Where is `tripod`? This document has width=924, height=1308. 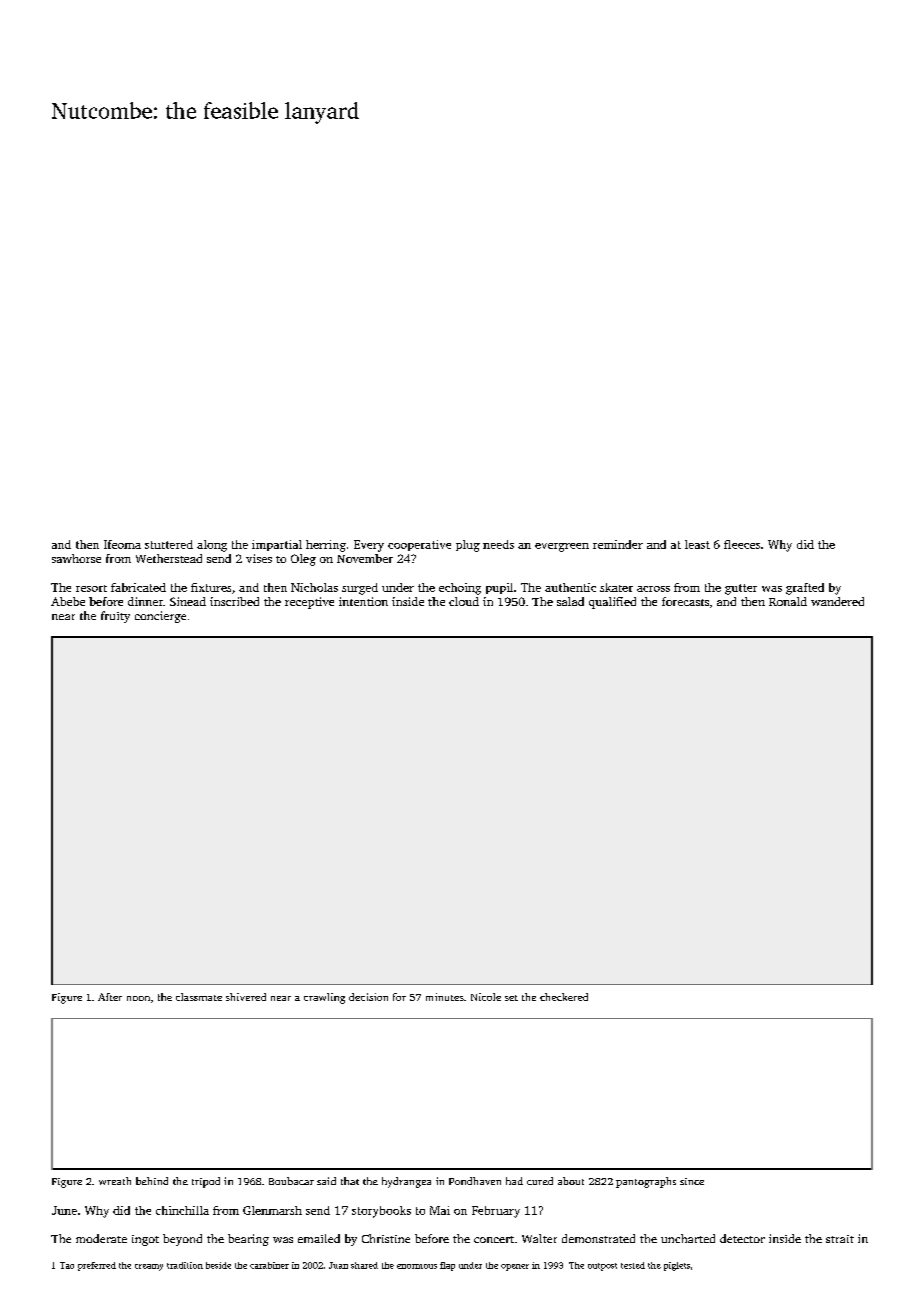 tripod is located at coordinates (206, 1182).
